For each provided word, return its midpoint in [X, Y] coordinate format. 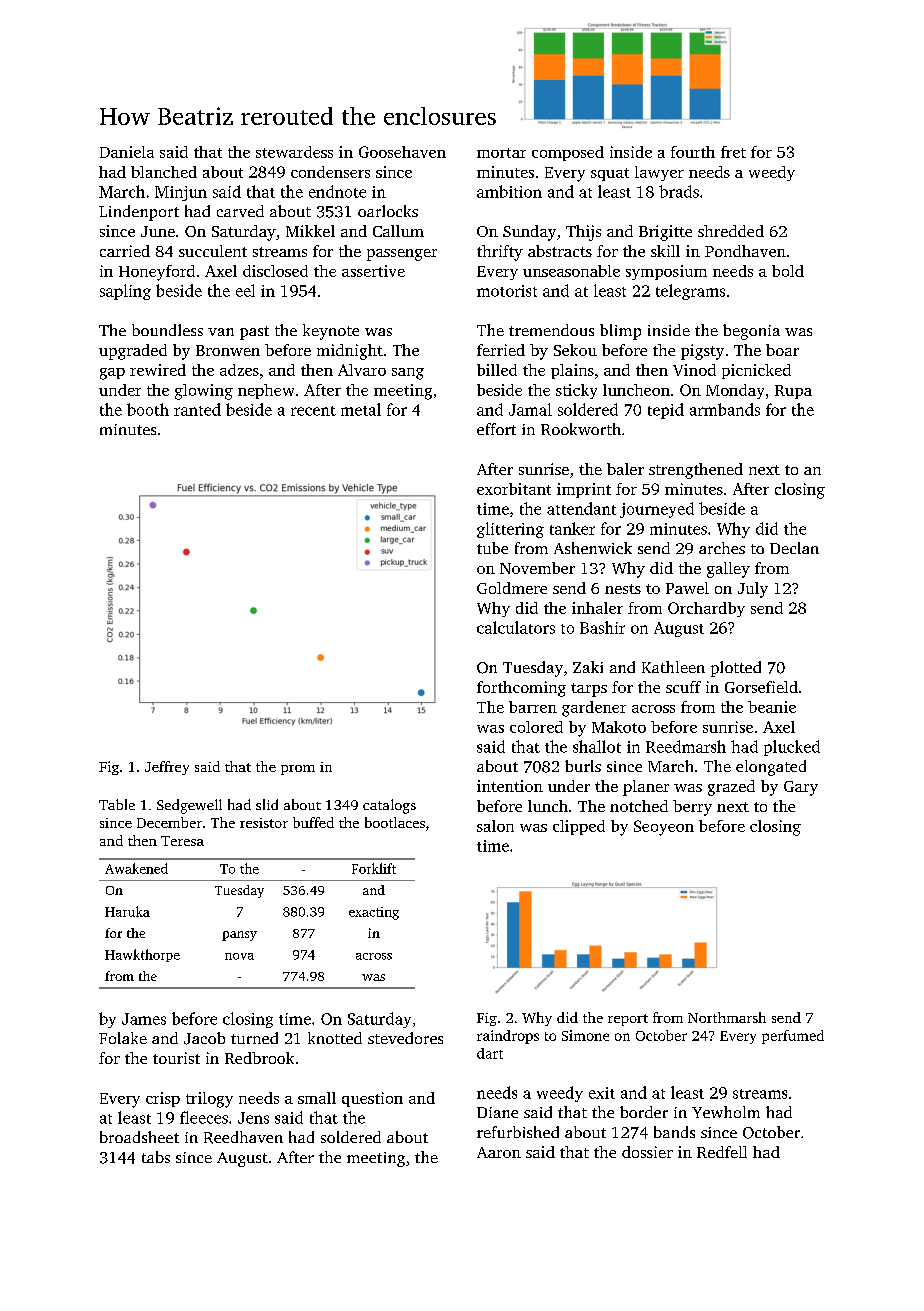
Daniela [127, 152]
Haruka [127, 911]
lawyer [659, 173]
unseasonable [571, 271]
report [628, 1020]
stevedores [405, 1038]
